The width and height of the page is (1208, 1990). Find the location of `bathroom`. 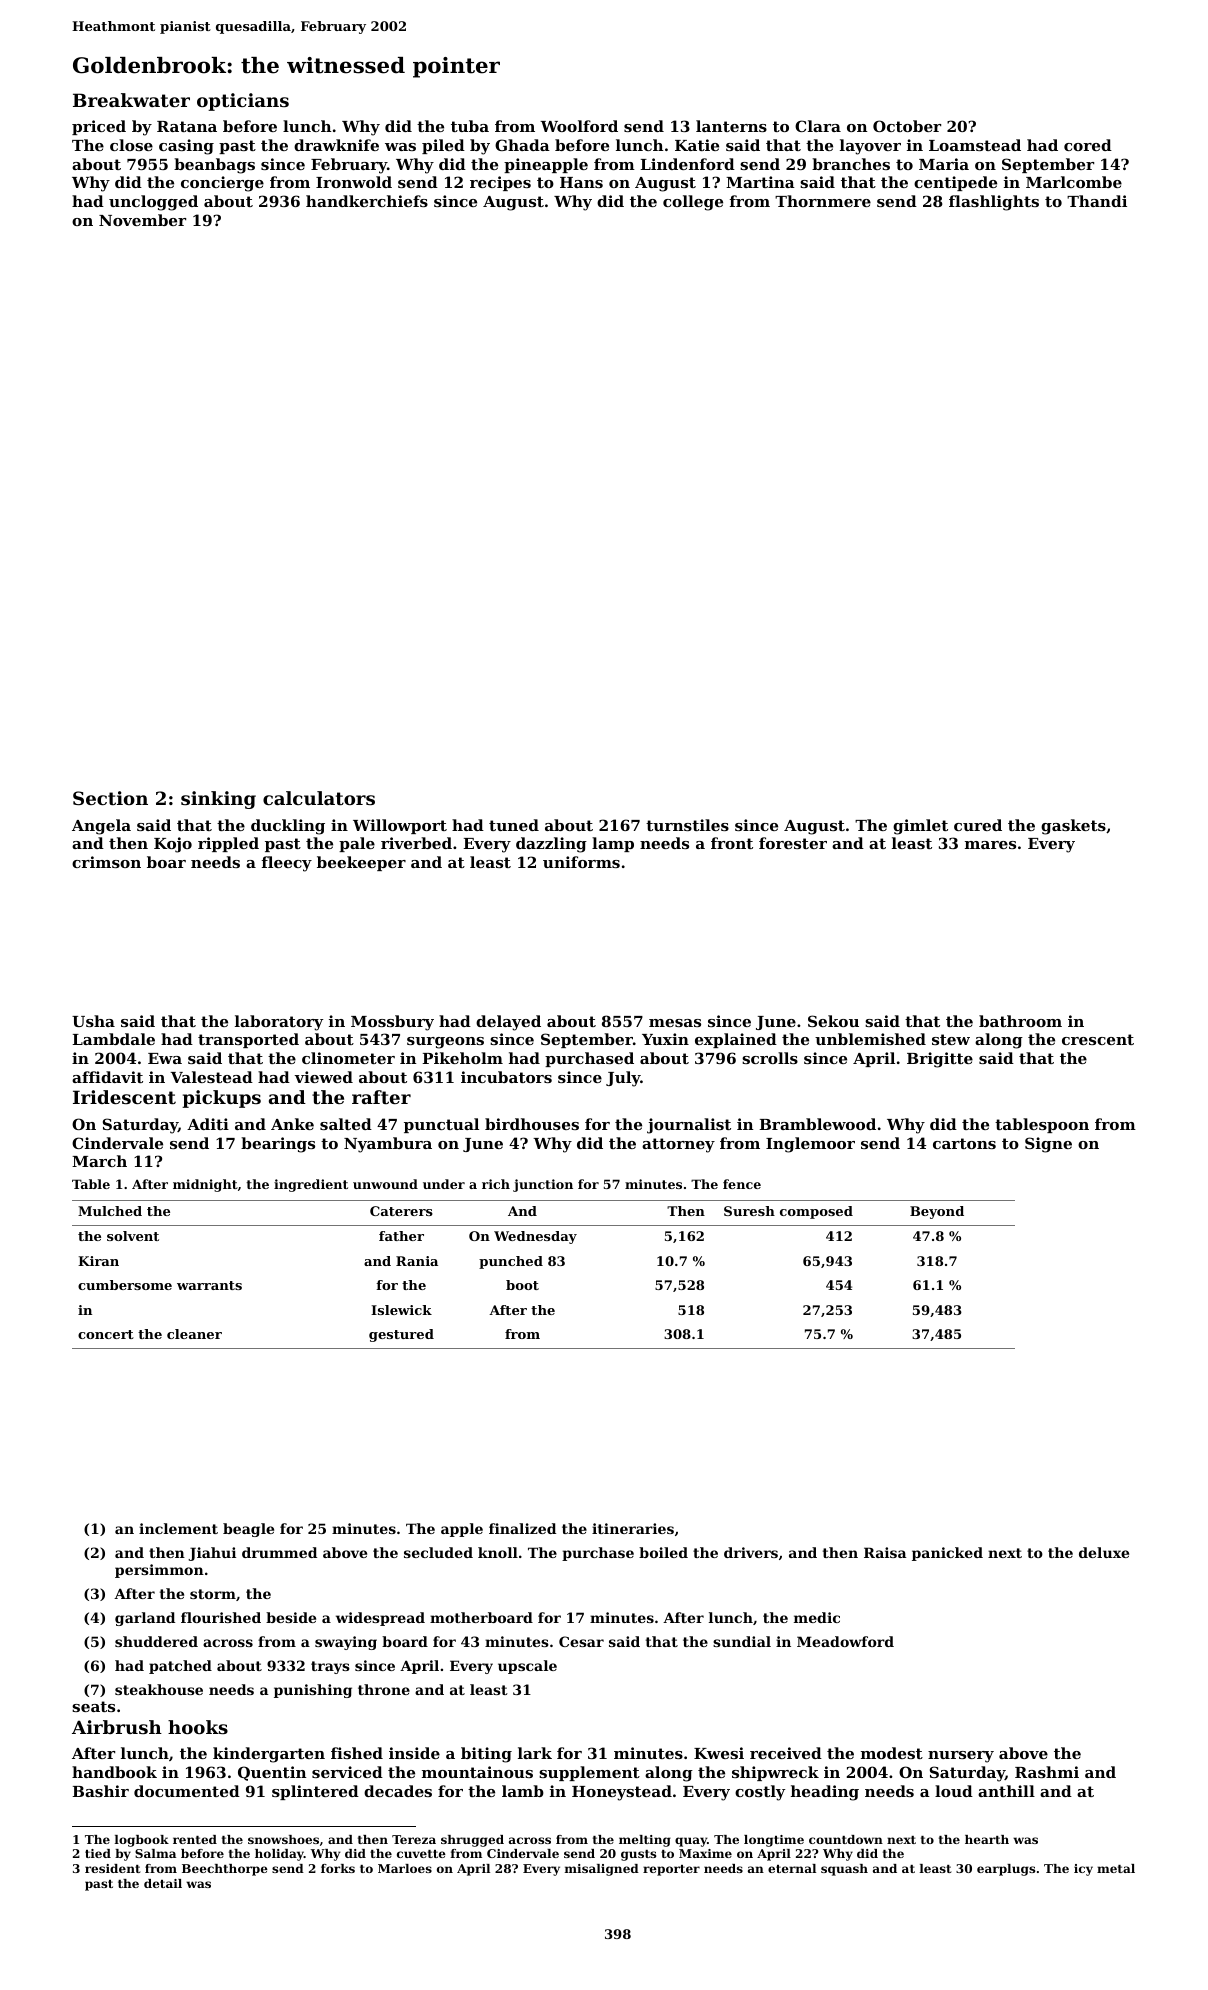

bathroom is located at coordinates (1020, 1021).
